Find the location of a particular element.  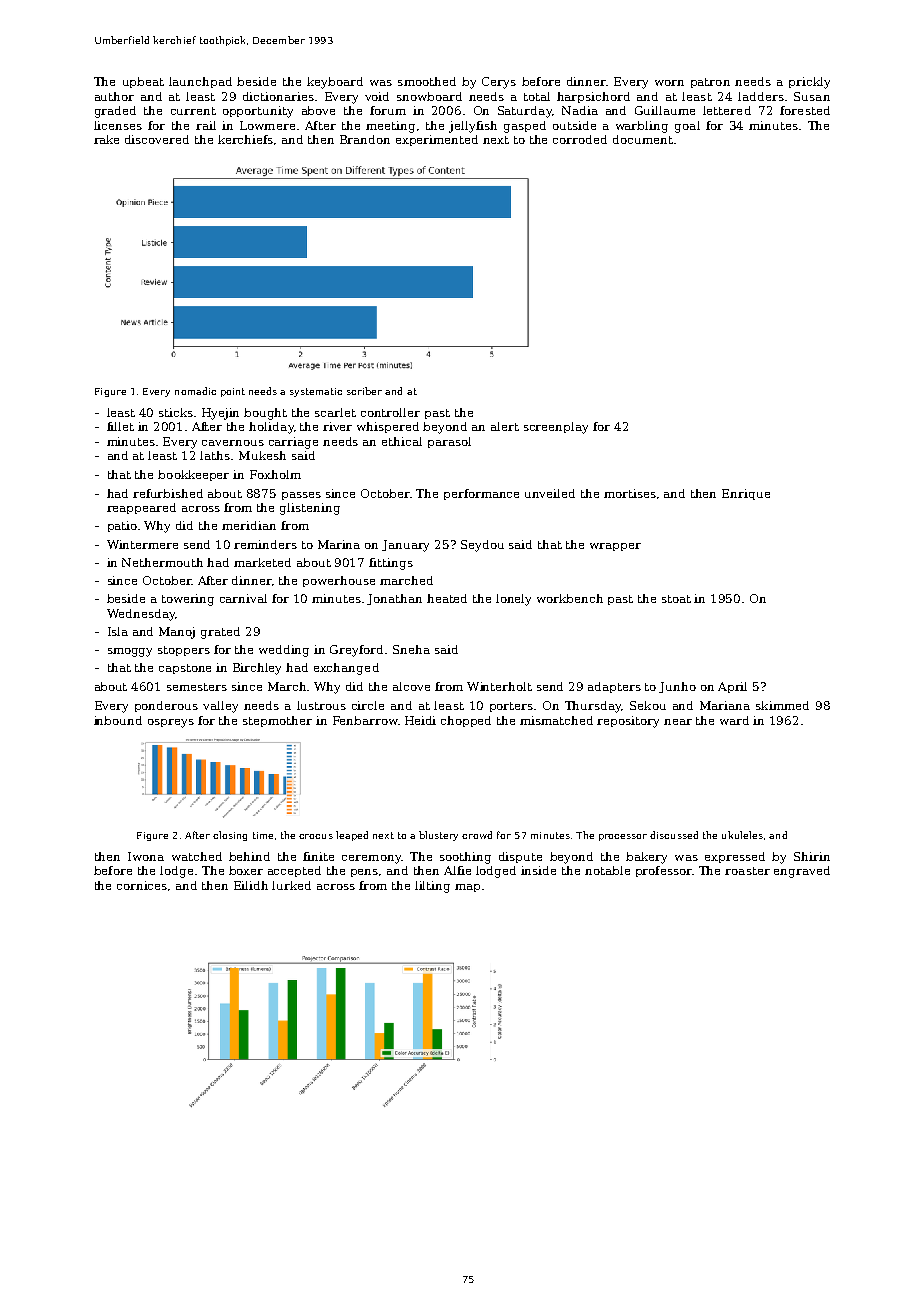

Enrique is located at coordinates (746, 494).
